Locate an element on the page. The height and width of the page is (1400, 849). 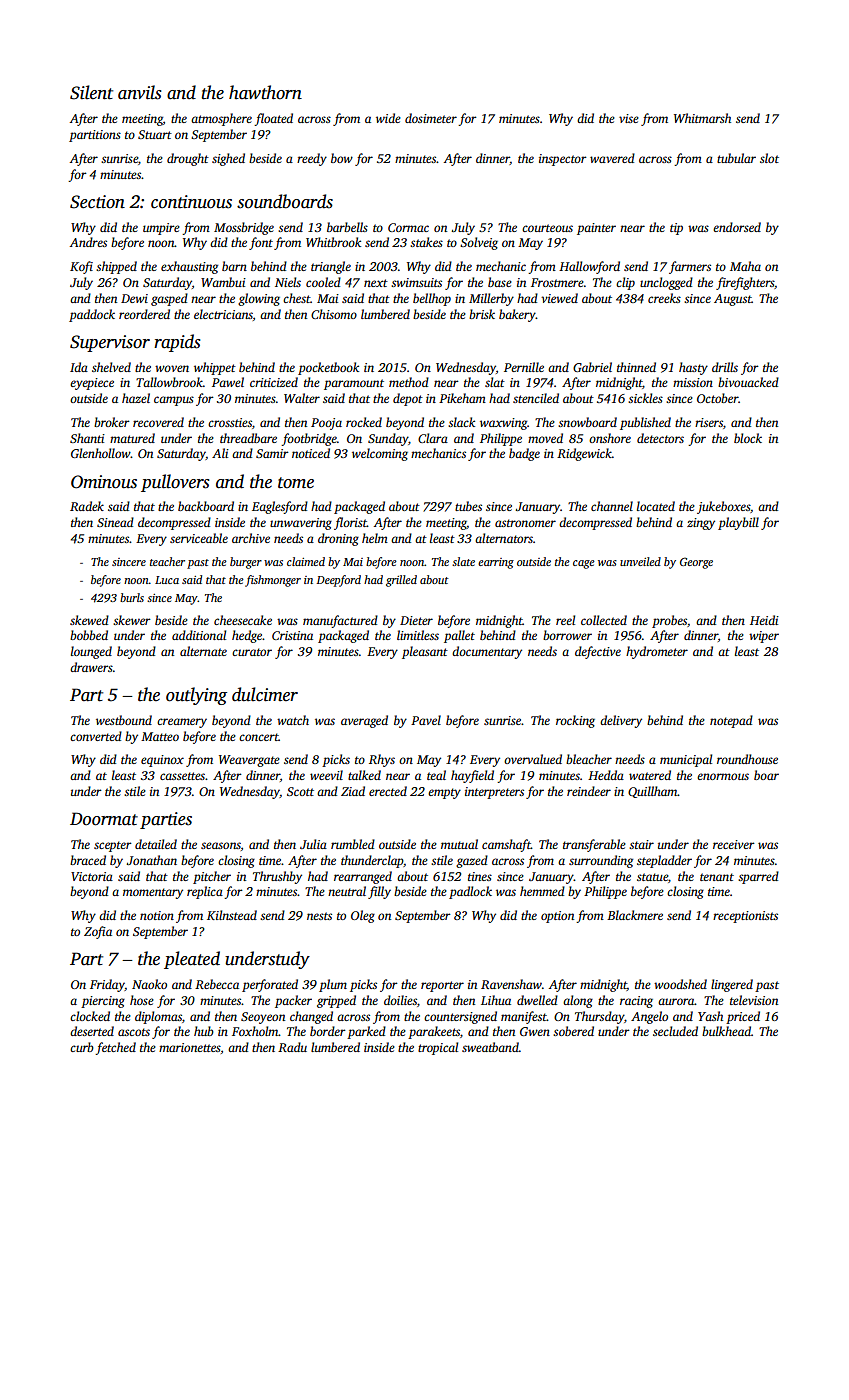
gazed is located at coordinates (472, 861).
